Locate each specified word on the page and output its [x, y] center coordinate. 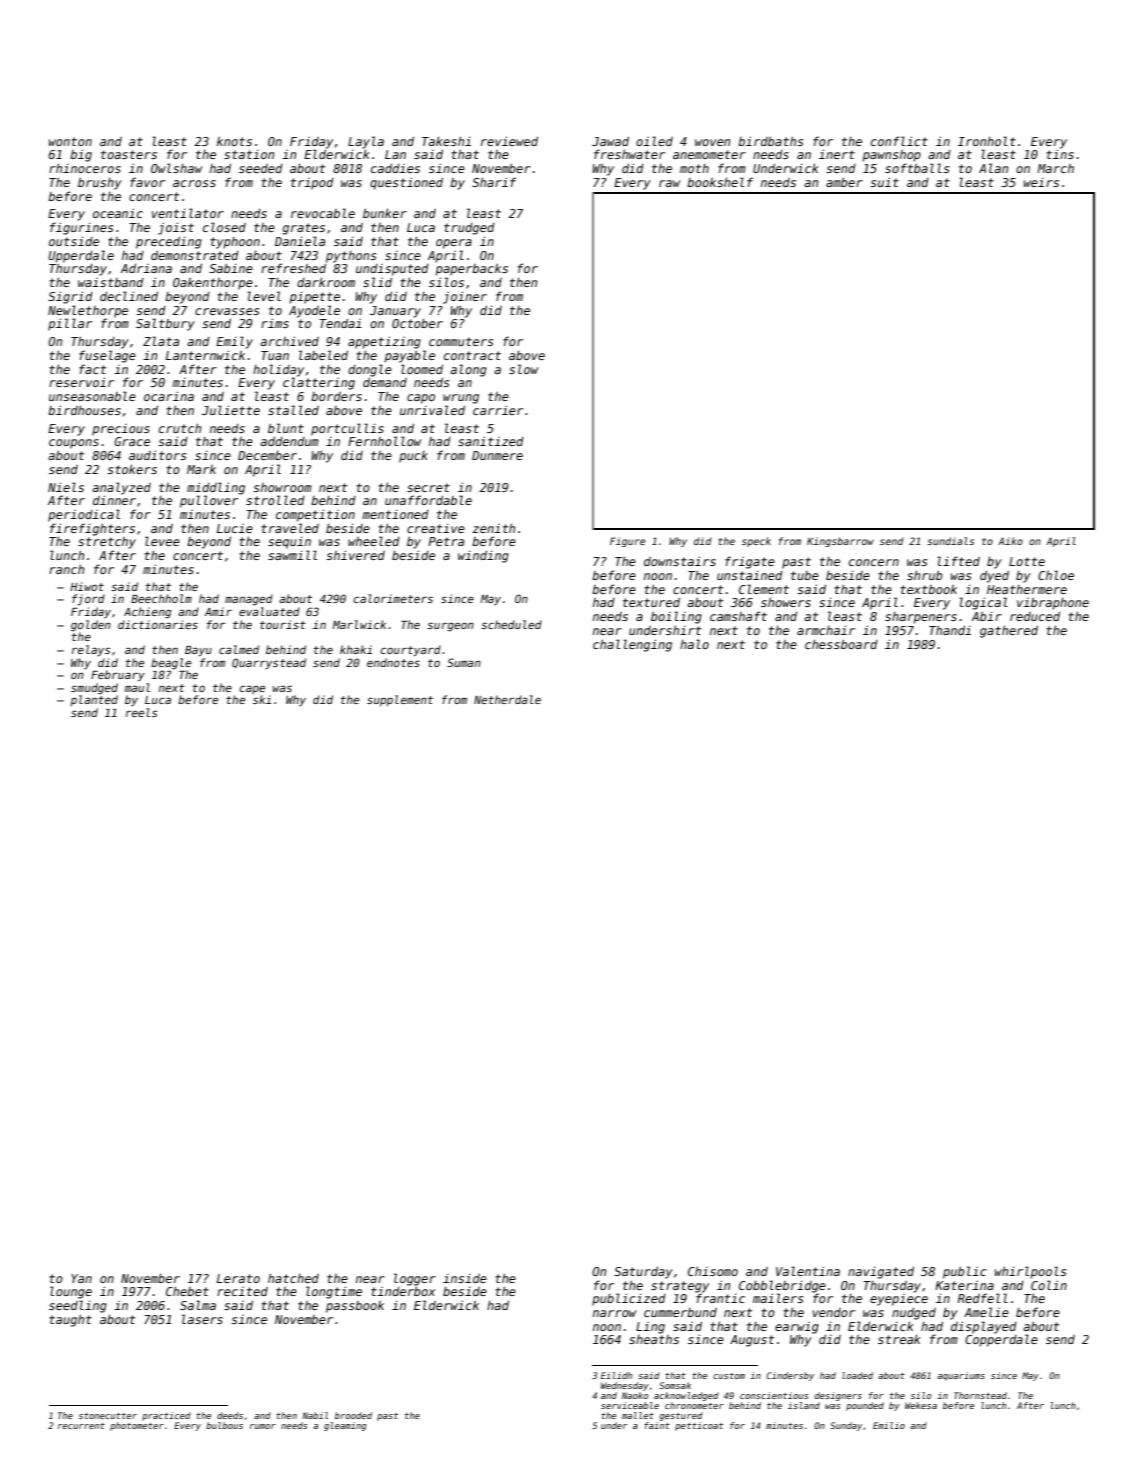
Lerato [238, 1278]
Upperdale [81, 256]
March [1055, 168]
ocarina [169, 396]
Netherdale [507, 699]
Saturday [643, 1272]
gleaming [345, 1426]
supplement [400, 700]
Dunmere [497, 455]
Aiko [1010, 541]
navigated [881, 1272]
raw [670, 183]
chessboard [841, 644]
